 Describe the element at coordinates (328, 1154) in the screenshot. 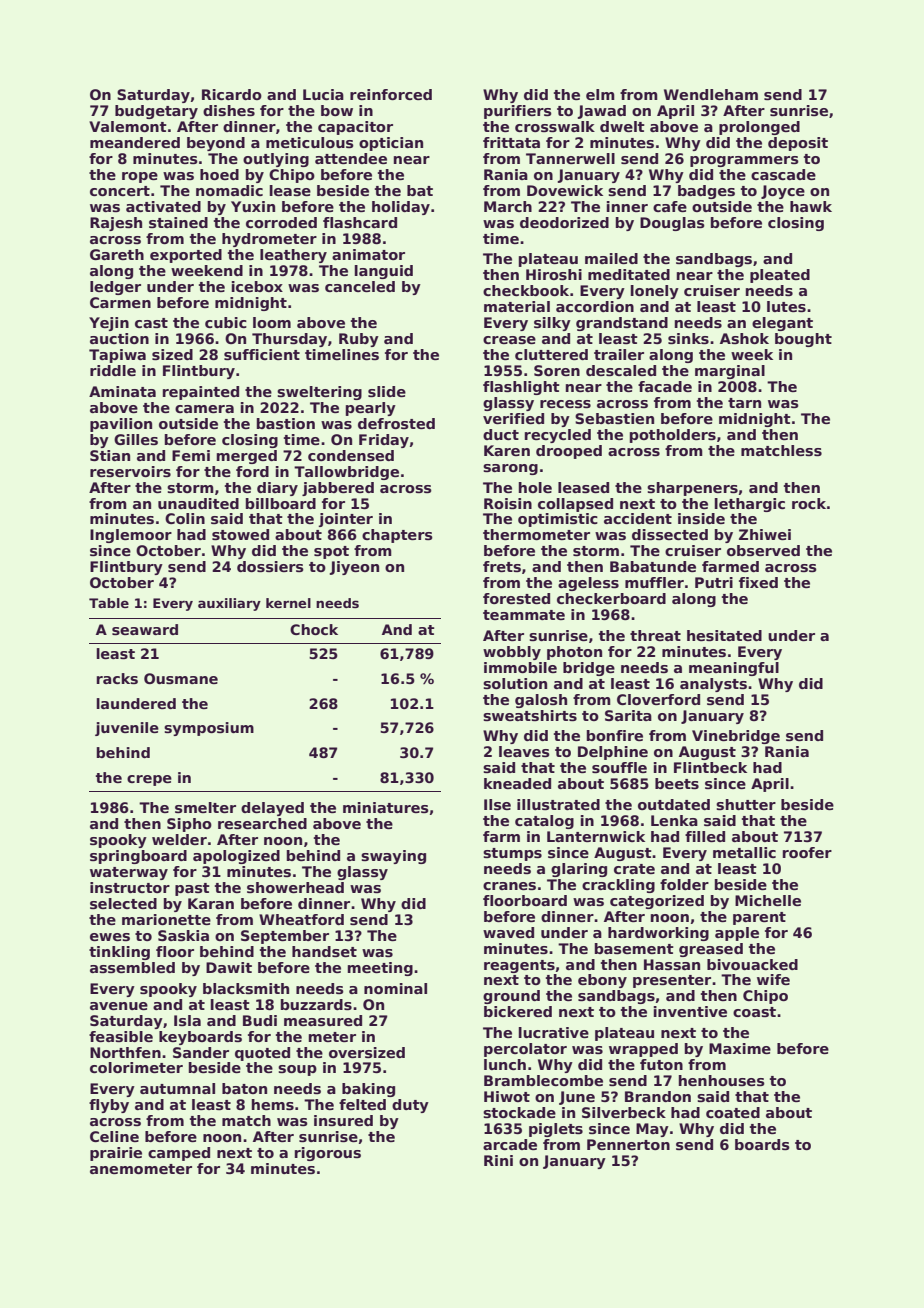

I see `rigorous` at that location.
